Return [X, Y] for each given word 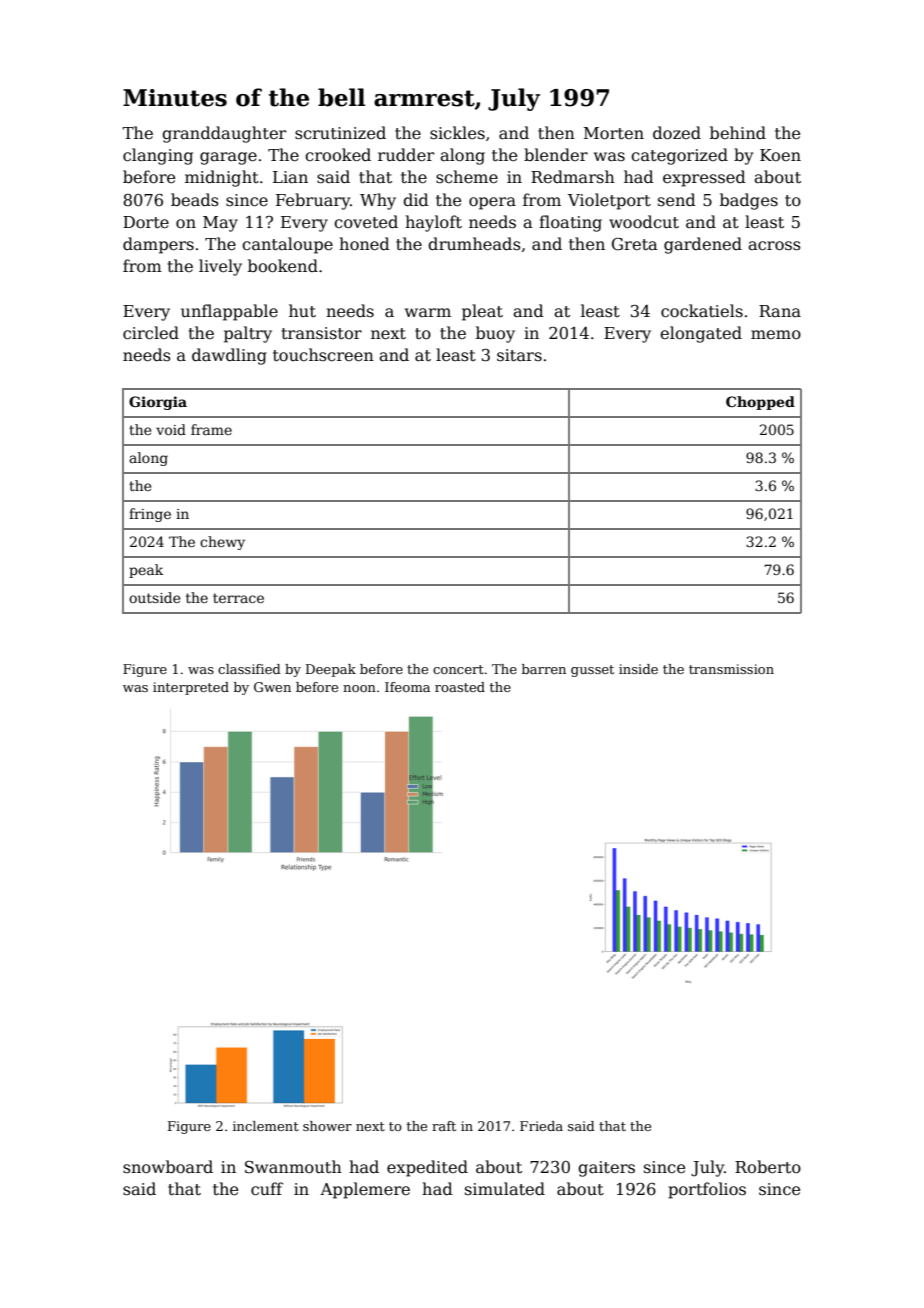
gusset [592, 671]
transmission [731, 669]
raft [444, 1126]
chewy [222, 543]
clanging [158, 156]
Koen [780, 155]
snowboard [168, 1166]
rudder [406, 155]
